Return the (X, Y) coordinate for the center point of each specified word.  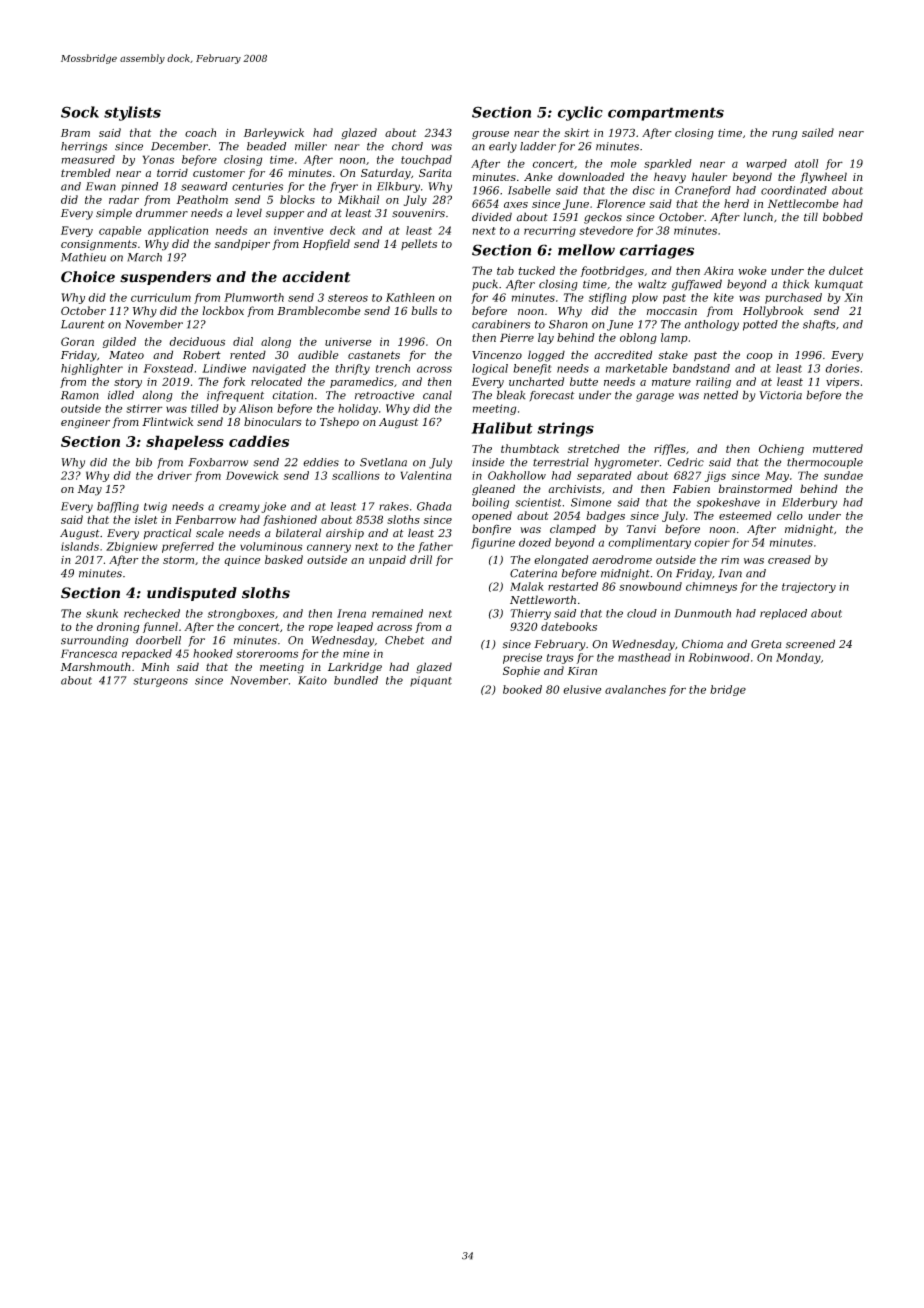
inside (488, 462)
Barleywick (274, 134)
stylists (132, 113)
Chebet (404, 640)
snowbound (650, 586)
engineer (85, 423)
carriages (657, 251)
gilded (119, 342)
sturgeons (160, 682)
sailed (818, 132)
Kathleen (410, 297)
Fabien (691, 488)
